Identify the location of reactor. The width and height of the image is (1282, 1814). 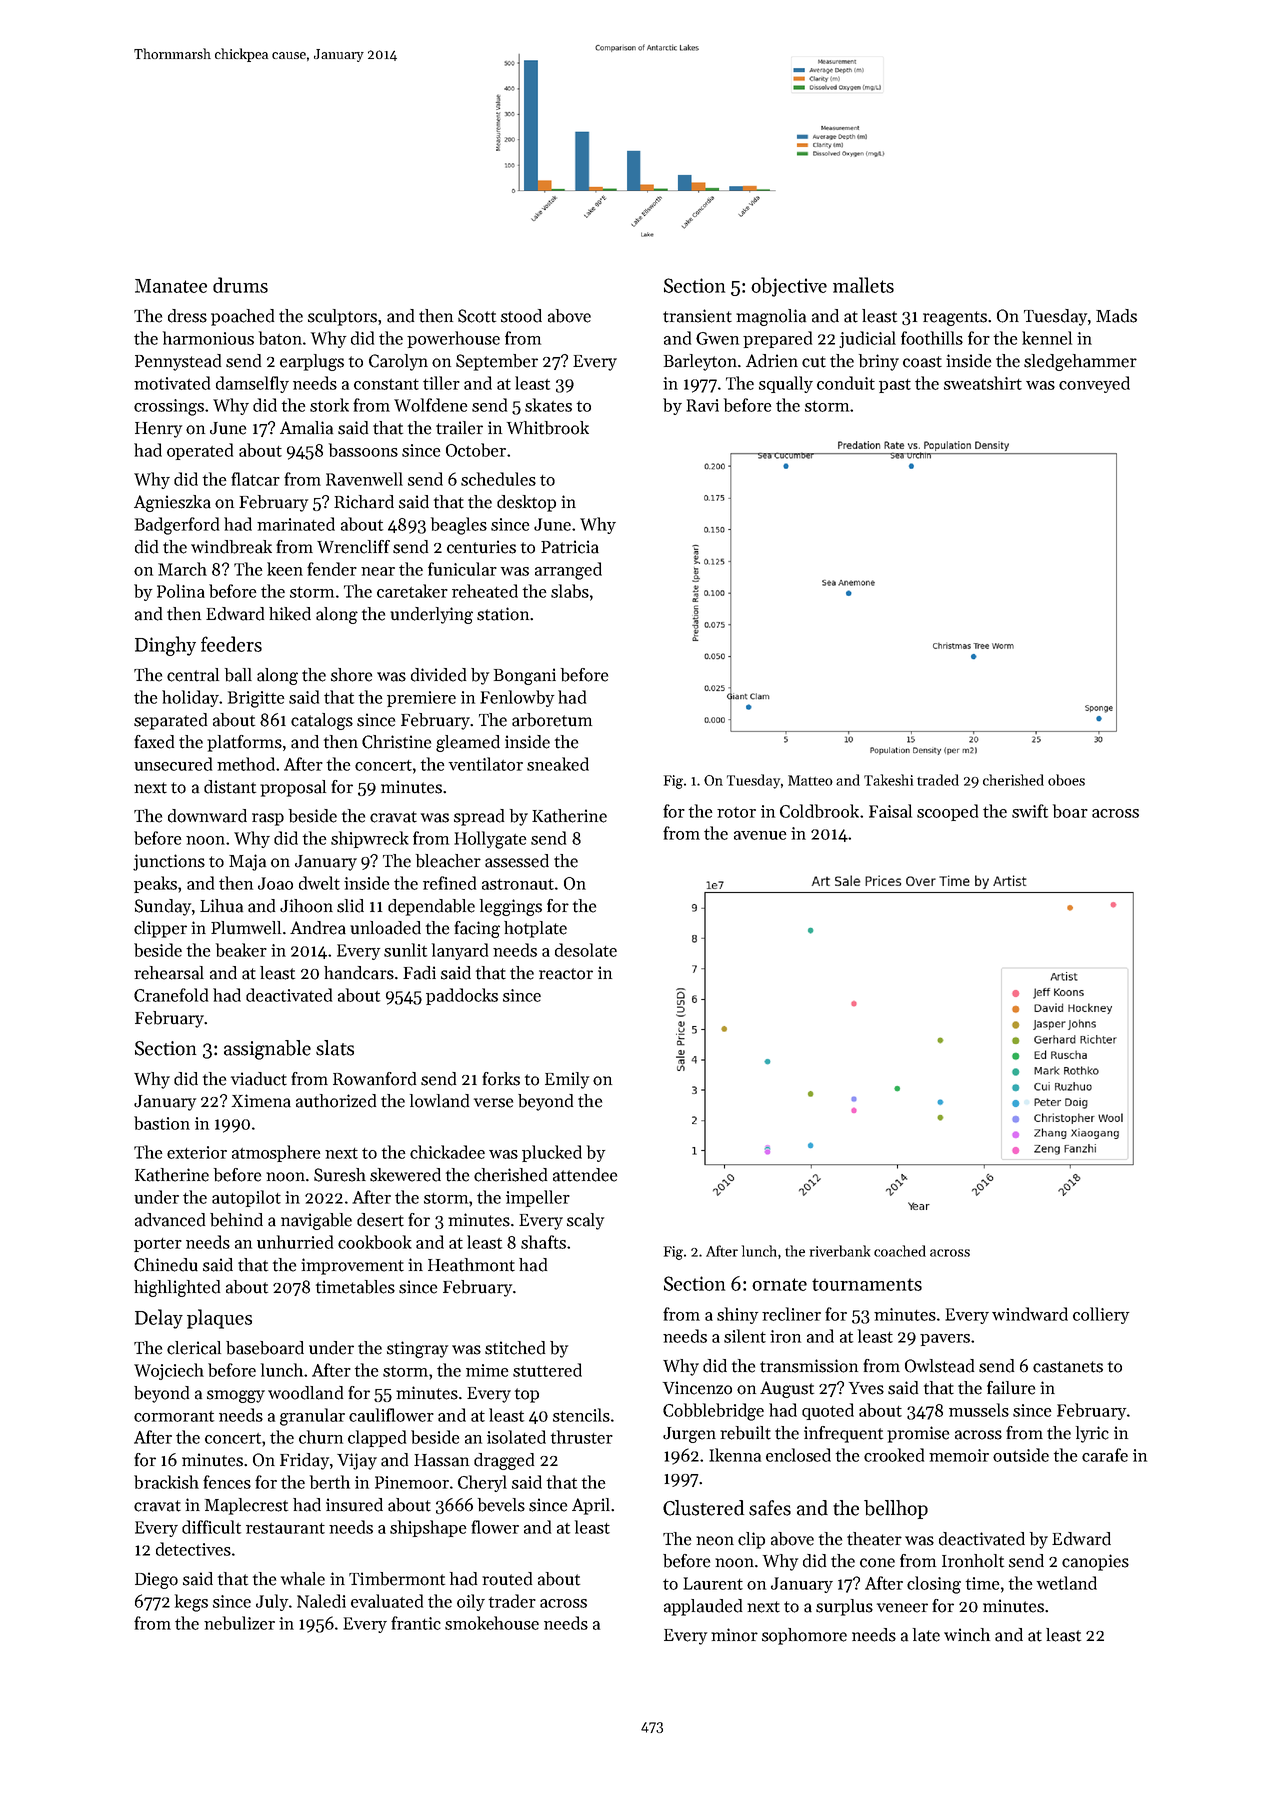
(566, 974).
